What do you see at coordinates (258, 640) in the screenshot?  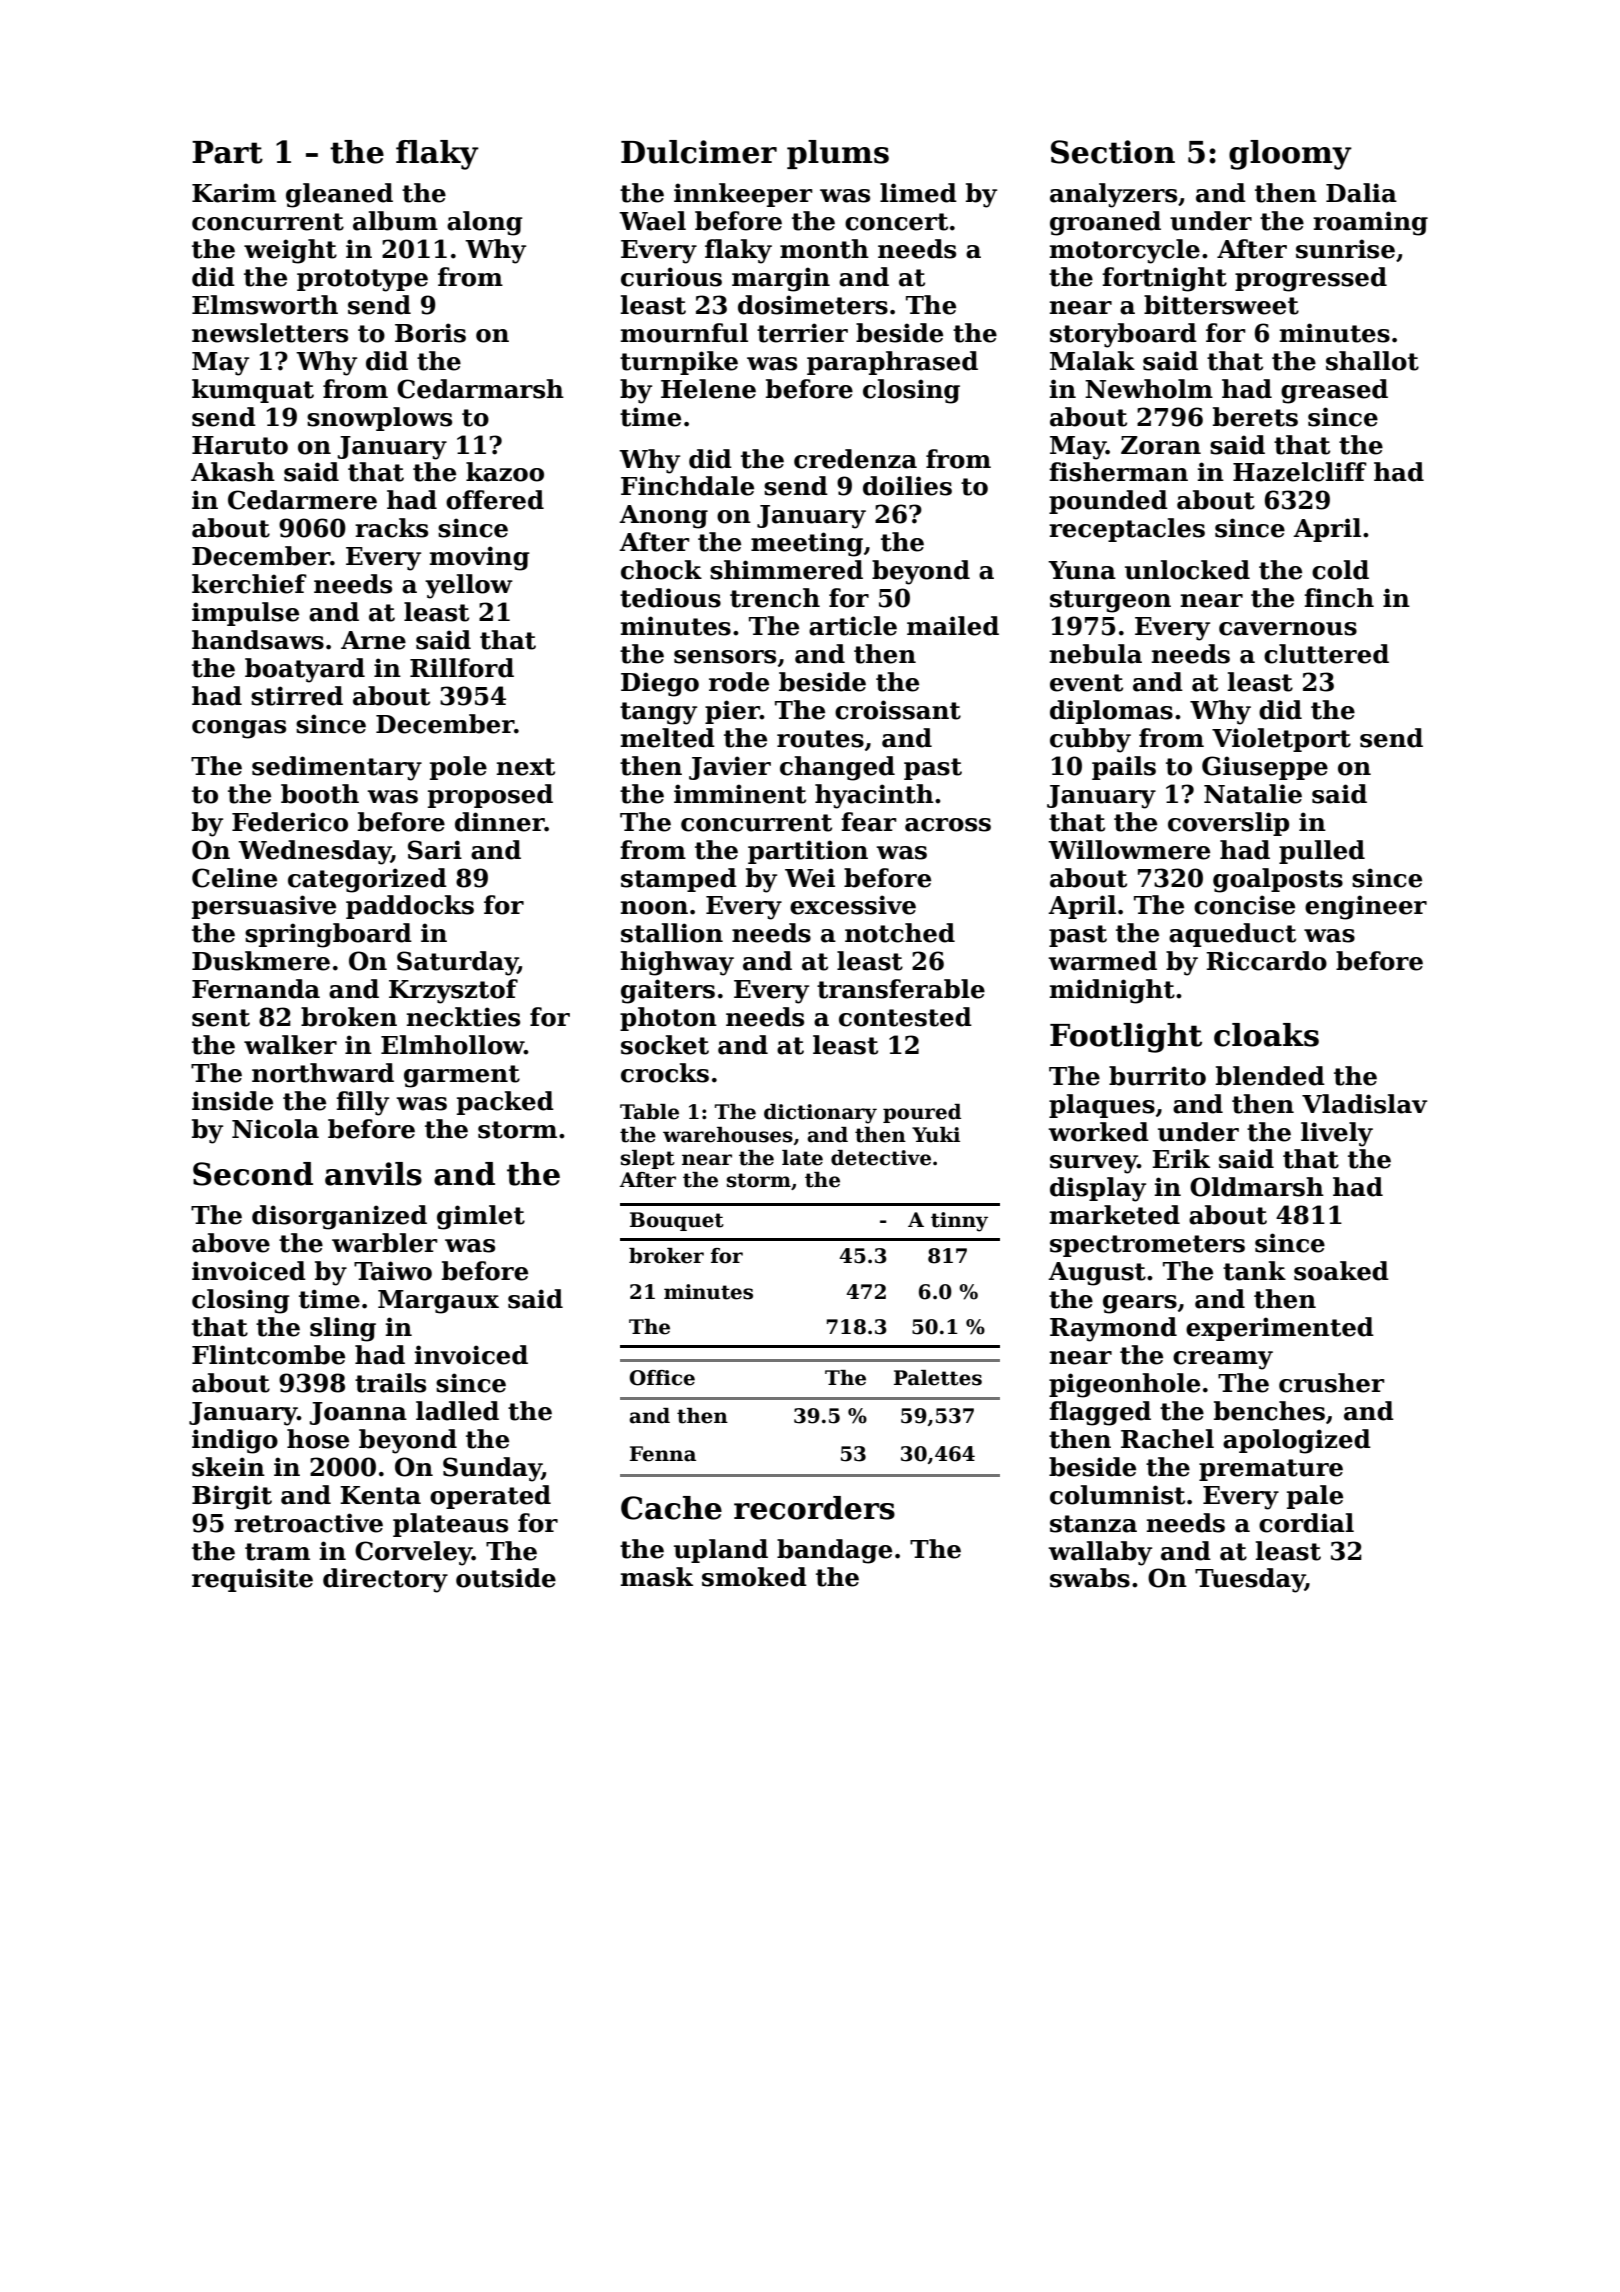 I see `handsaws` at bounding box center [258, 640].
